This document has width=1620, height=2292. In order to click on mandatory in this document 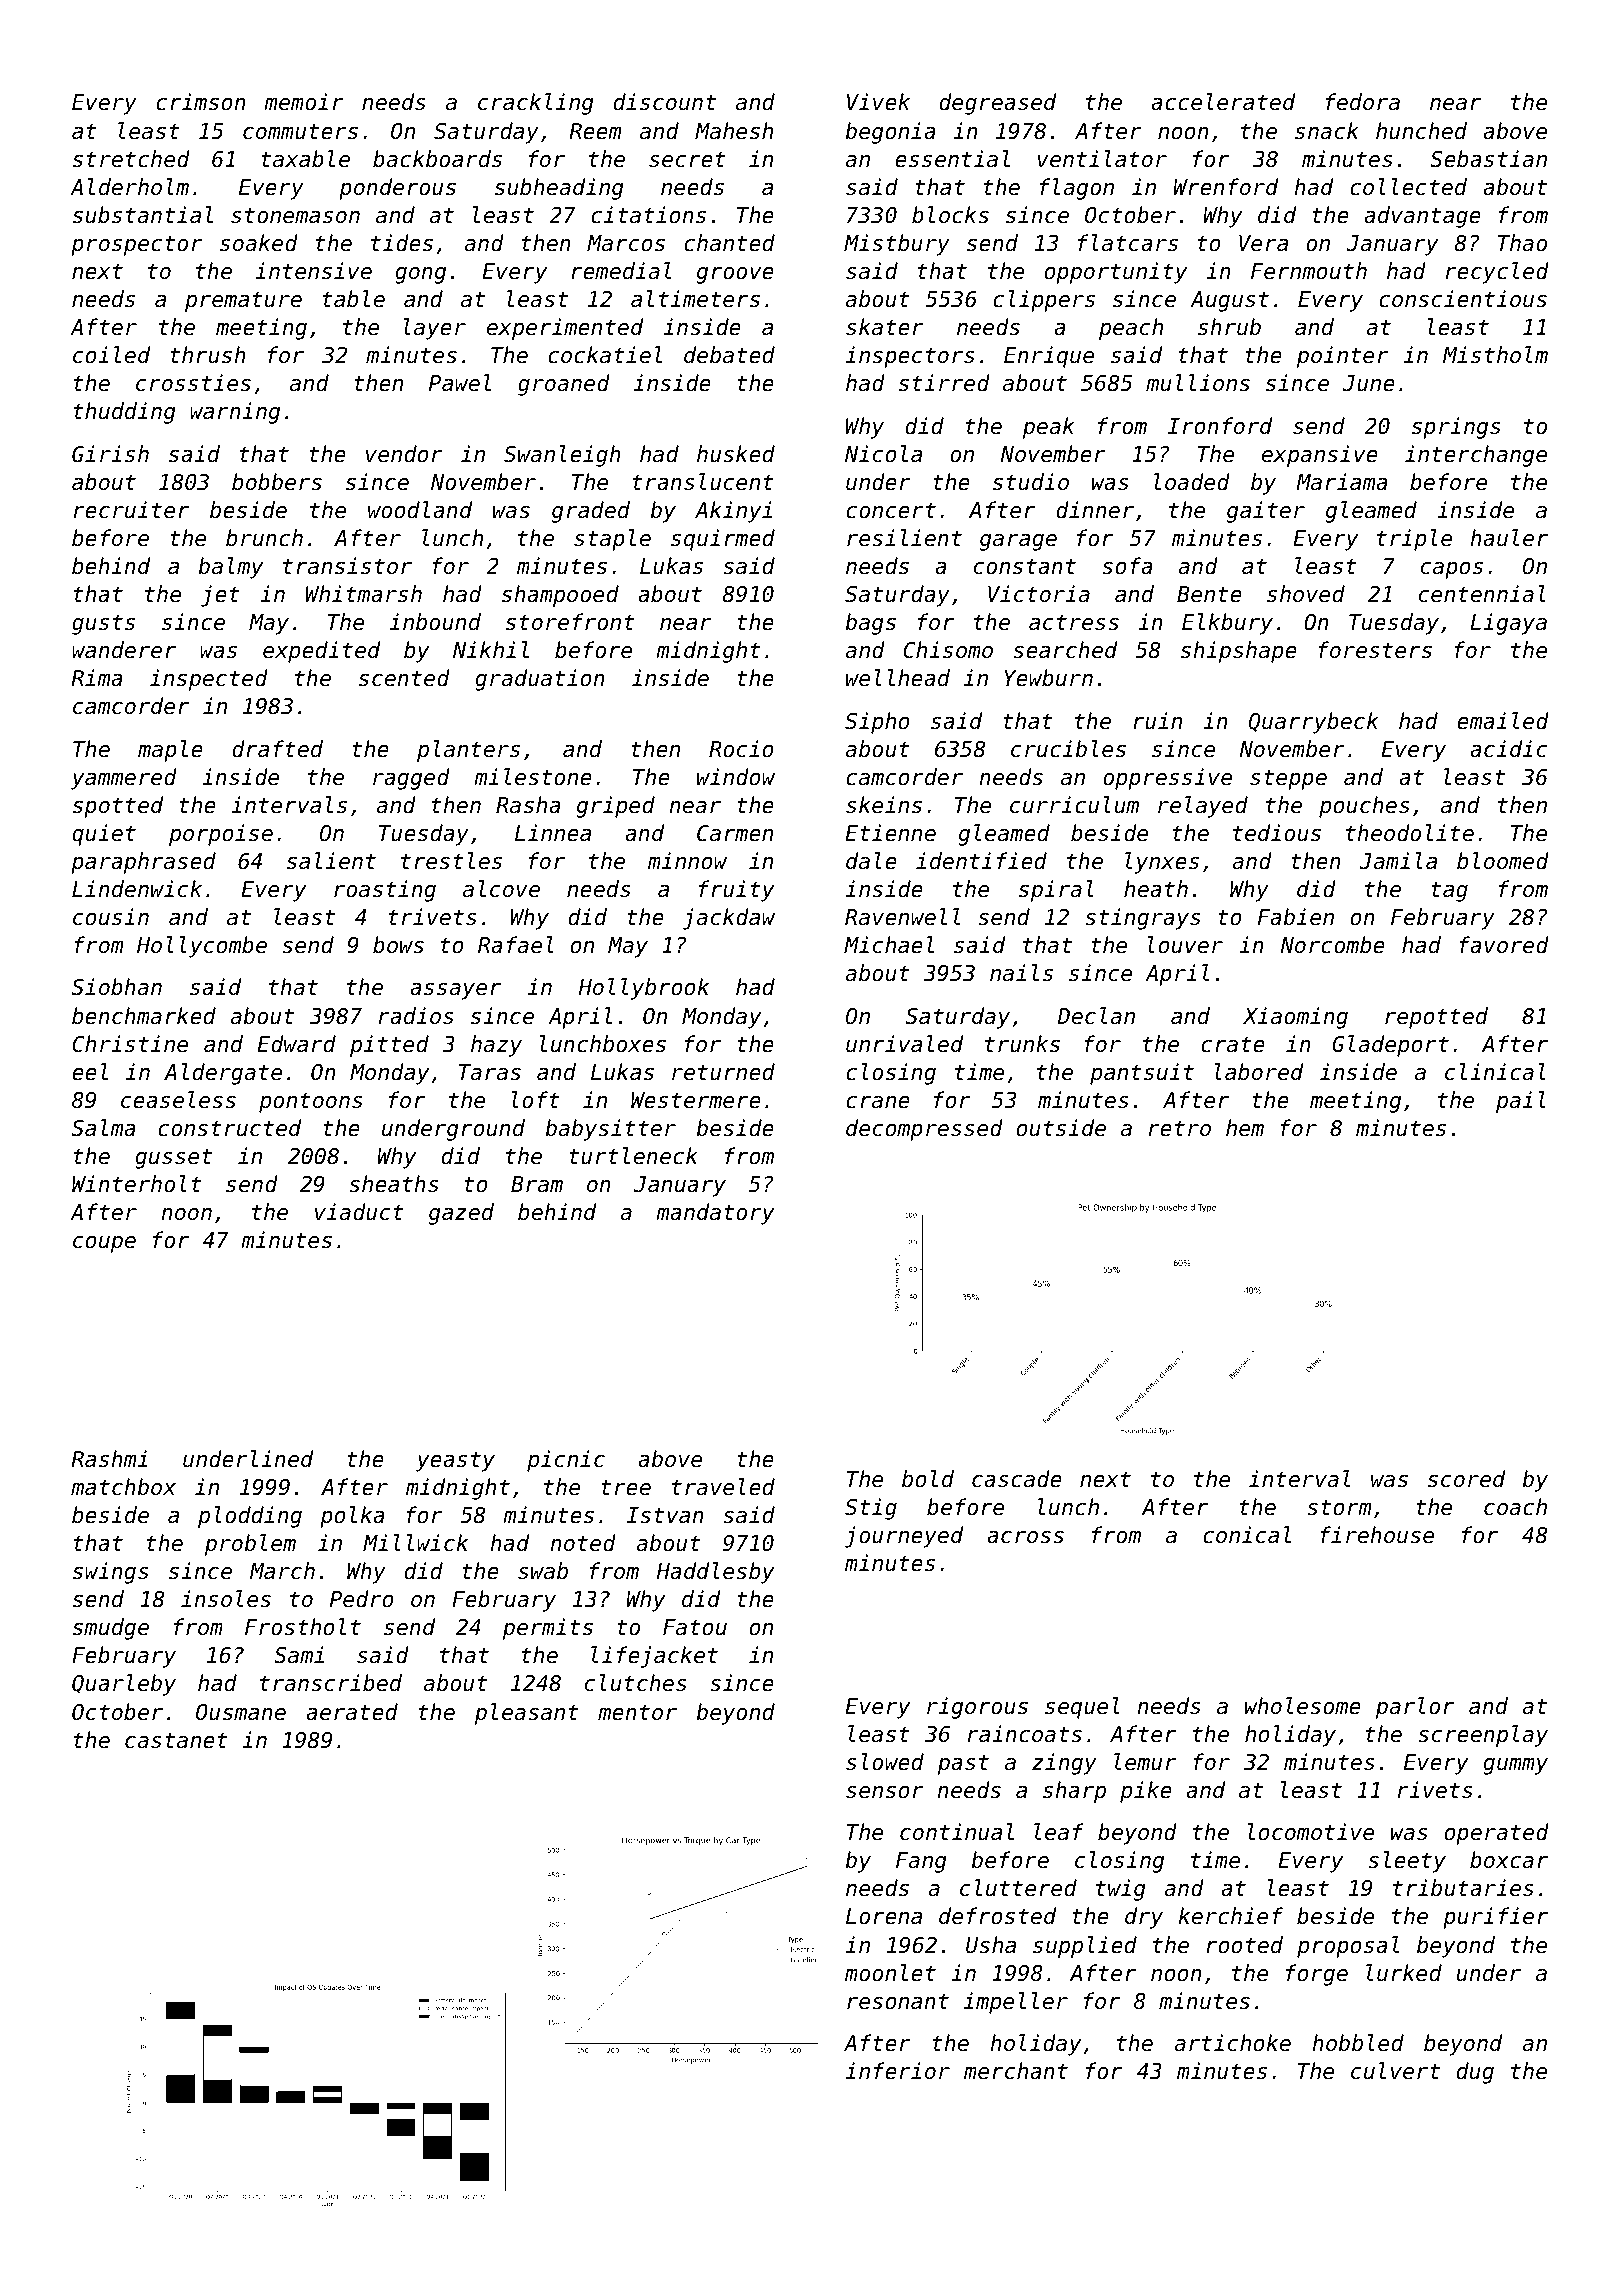, I will do `click(715, 1214)`.
